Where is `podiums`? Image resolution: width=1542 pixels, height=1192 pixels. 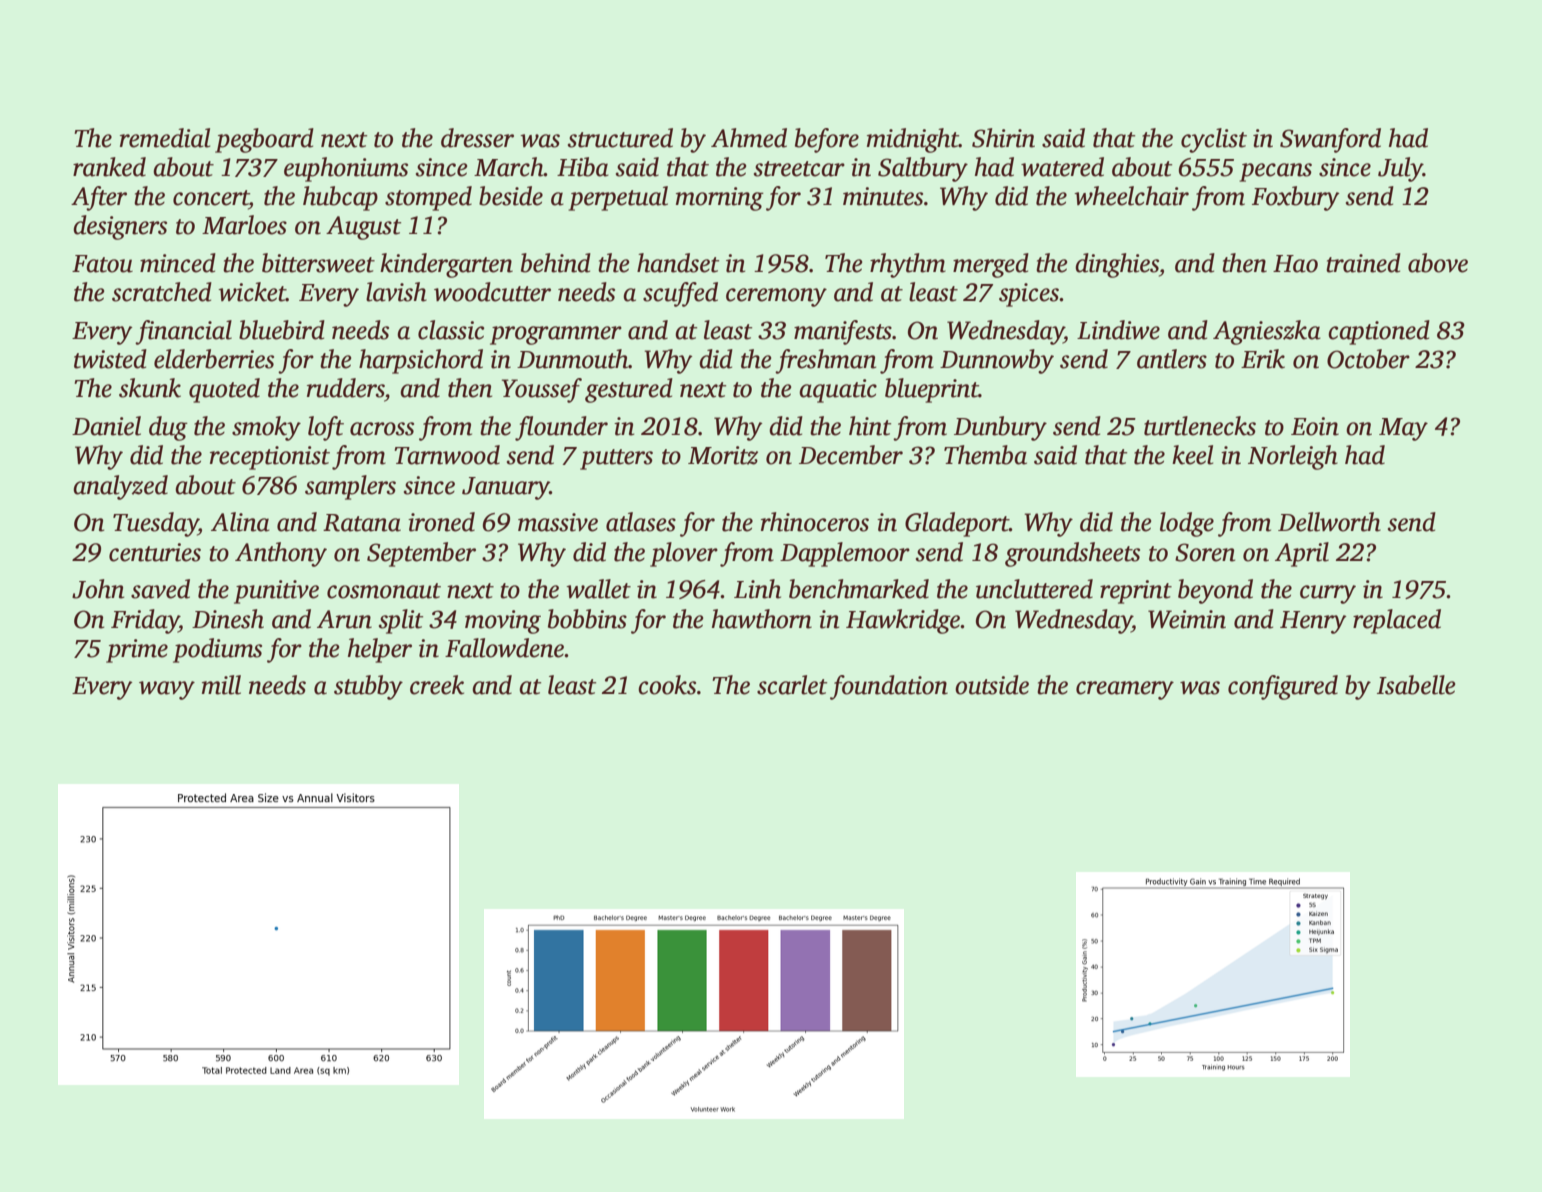 podiums is located at coordinates (217, 650).
